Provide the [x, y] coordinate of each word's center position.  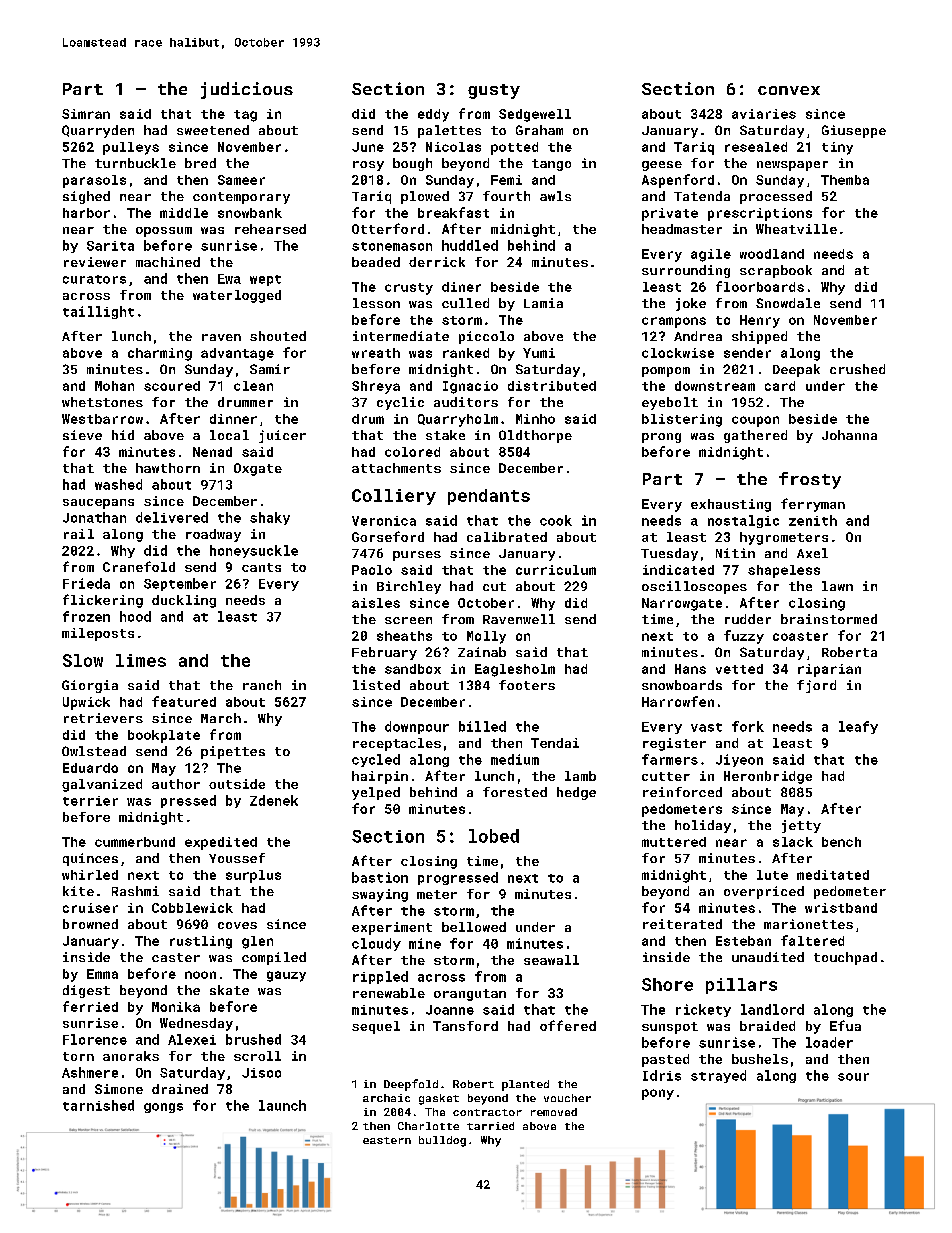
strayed [718, 1076]
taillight [98, 312]
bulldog [442, 1141]
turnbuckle [135, 163]
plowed [425, 197]
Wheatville [796, 229]
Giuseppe [854, 131]
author [176, 784]
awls [555, 196]
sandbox [413, 669]
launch [282, 1105]
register [674, 744]
